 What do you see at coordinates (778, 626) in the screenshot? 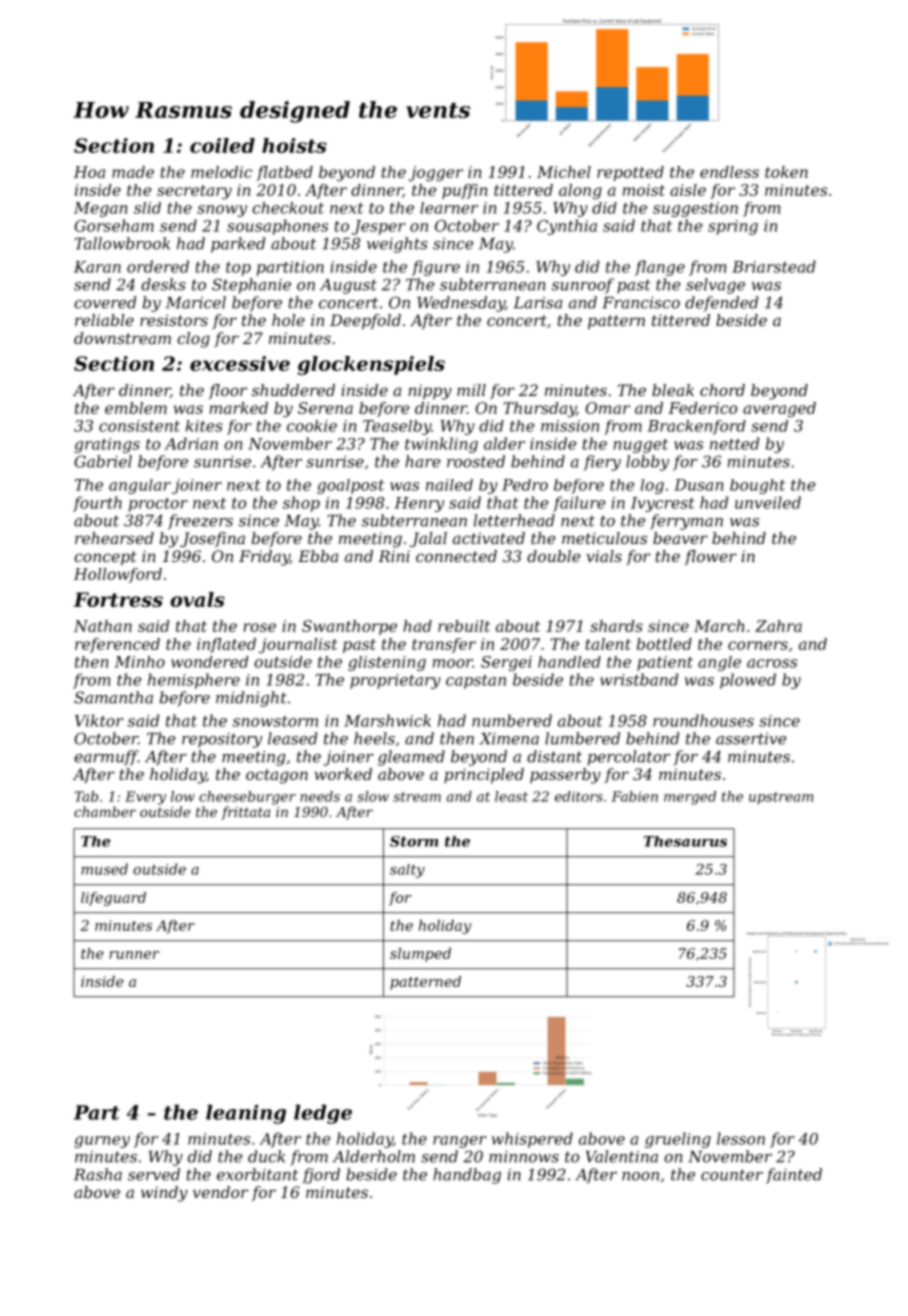
I see `Zahra` at bounding box center [778, 626].
